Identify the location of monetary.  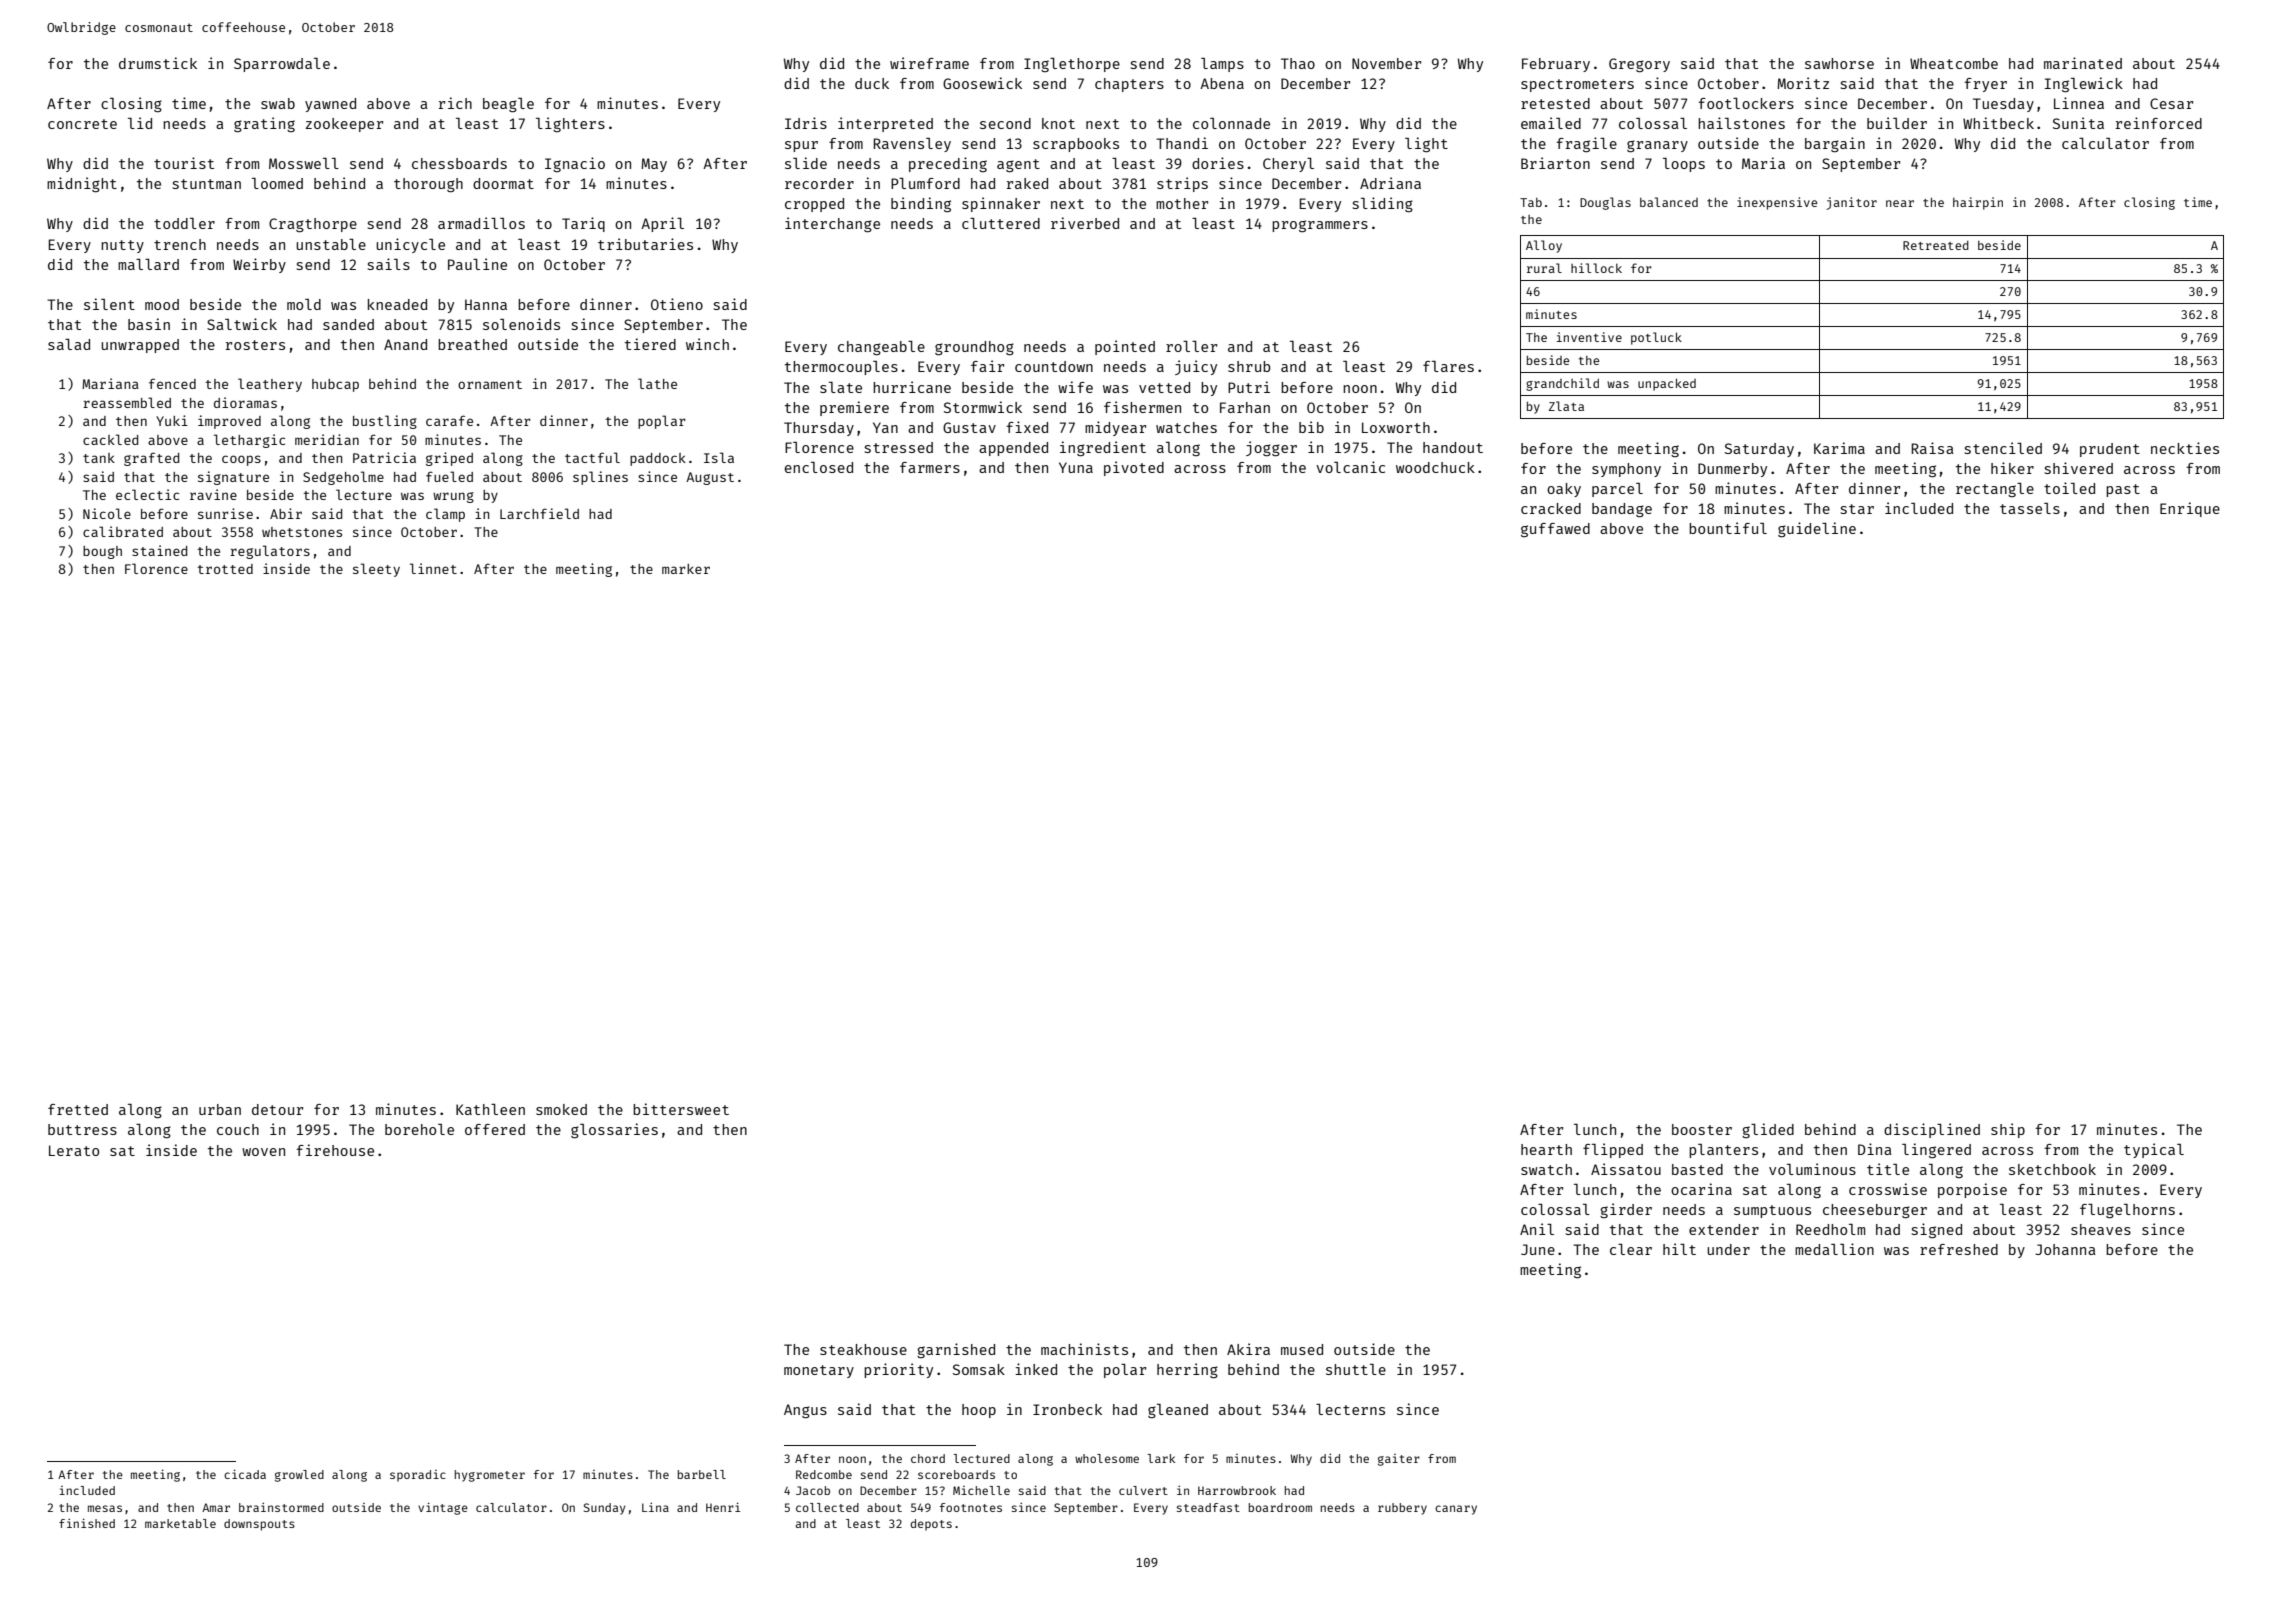
(819, 1371).
